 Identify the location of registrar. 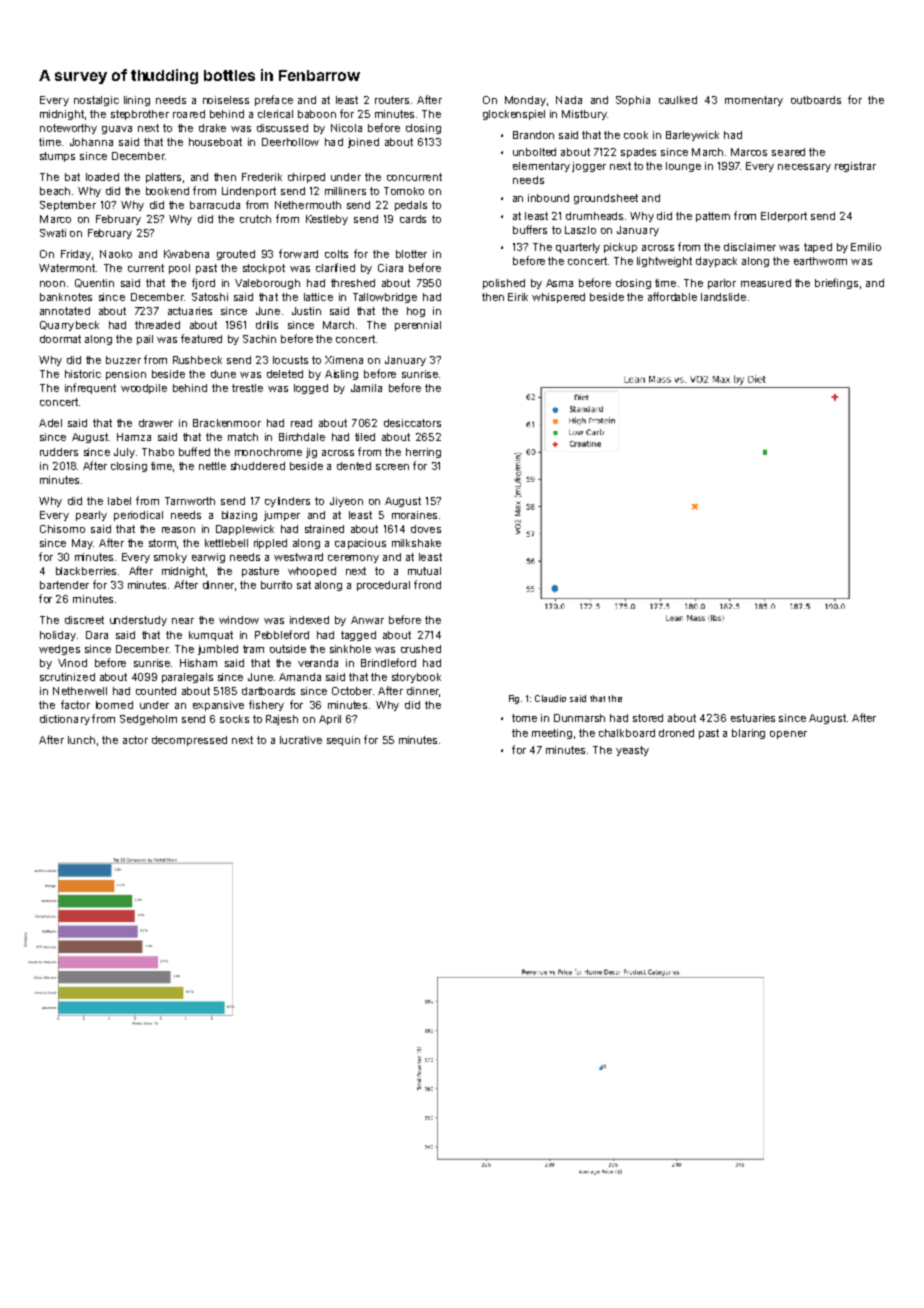
(855, 167).
